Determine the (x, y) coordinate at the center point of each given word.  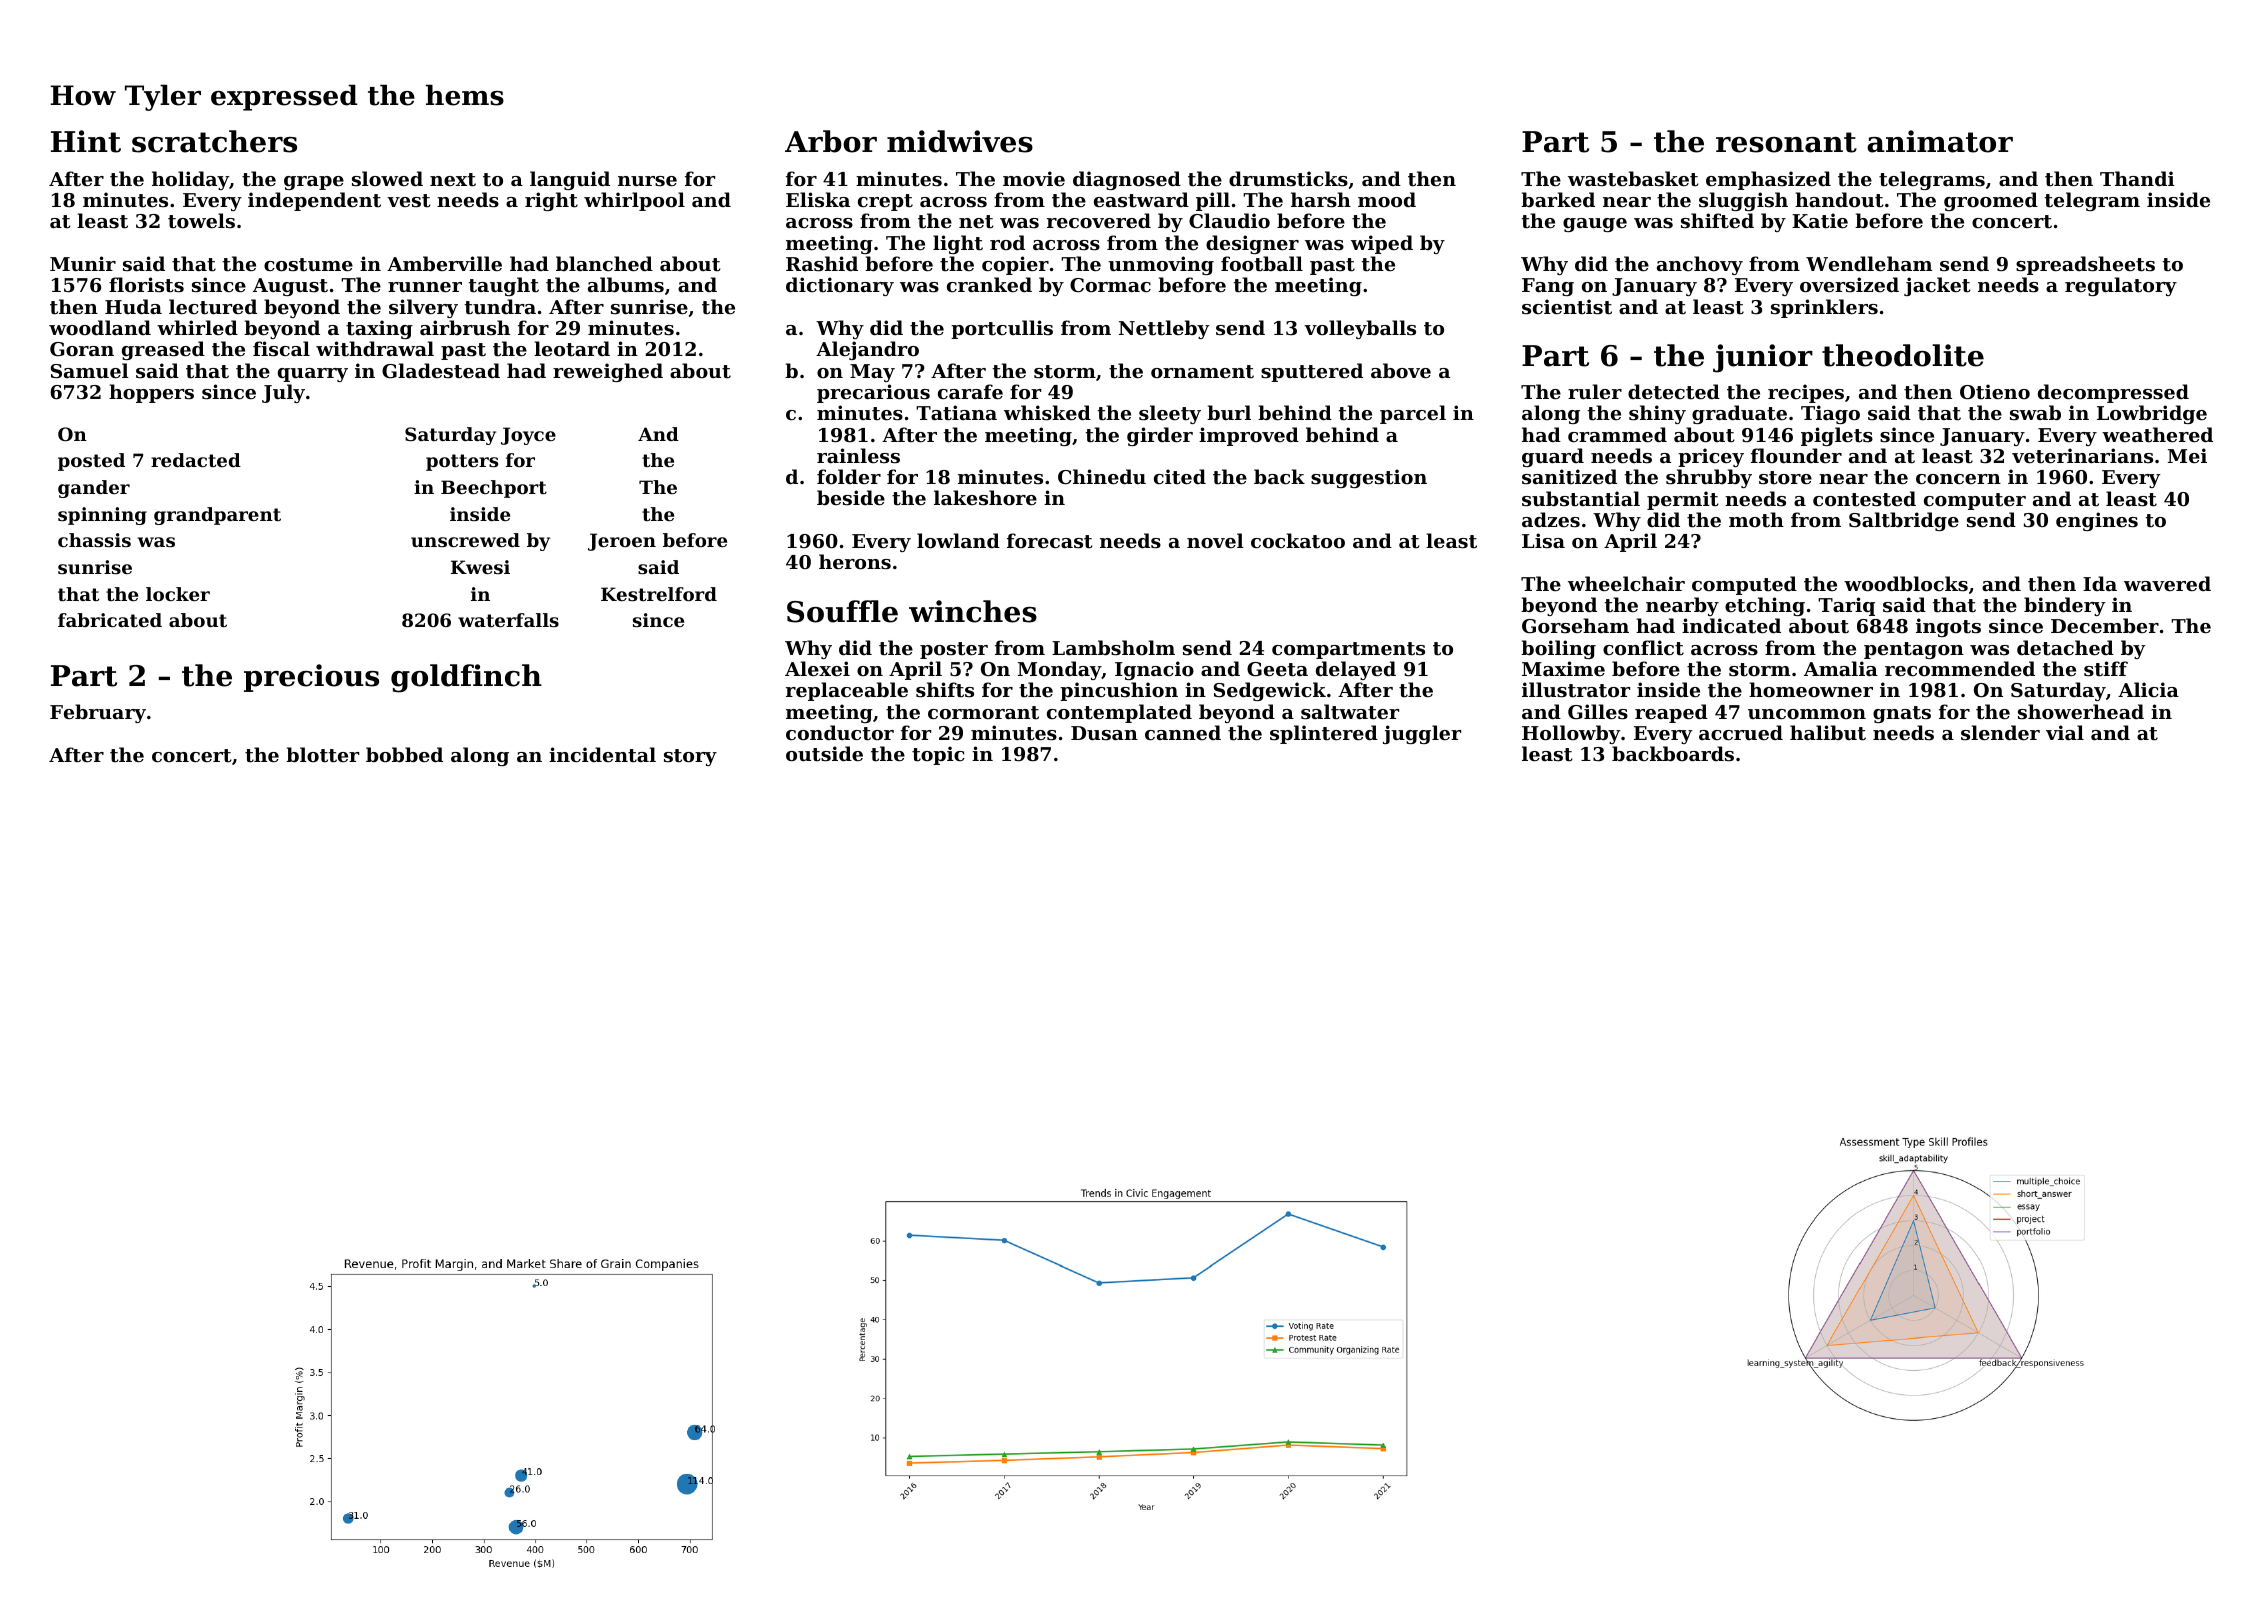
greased (163, 350)
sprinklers (1824, 308)
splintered (1324, 734)
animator (1940, 141)
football (1262, 264)
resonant (1786, 142)
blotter (322, 755)
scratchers (214, 141)
